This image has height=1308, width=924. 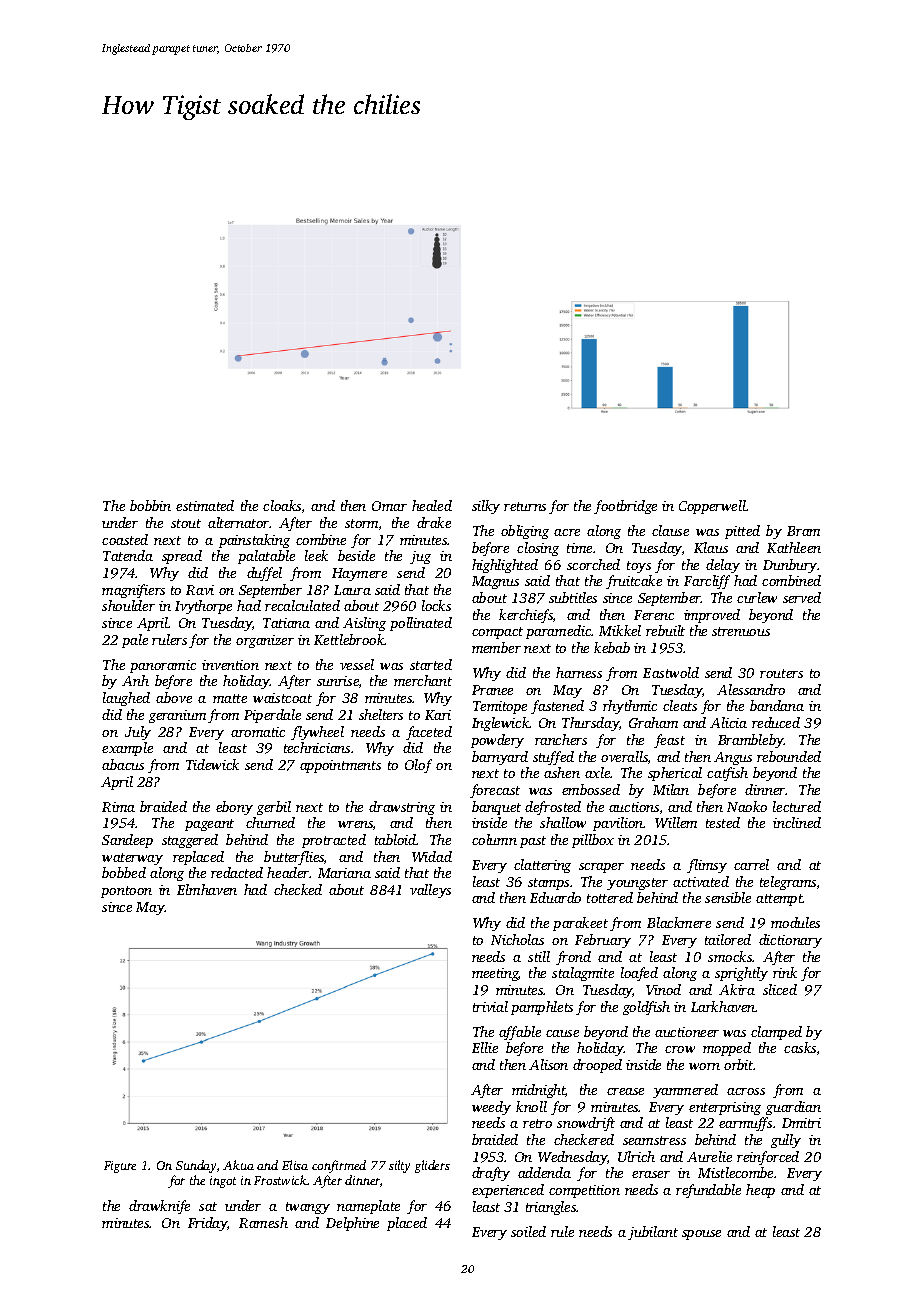 I want to click on Delphine, so click(x=352, y=1224).
